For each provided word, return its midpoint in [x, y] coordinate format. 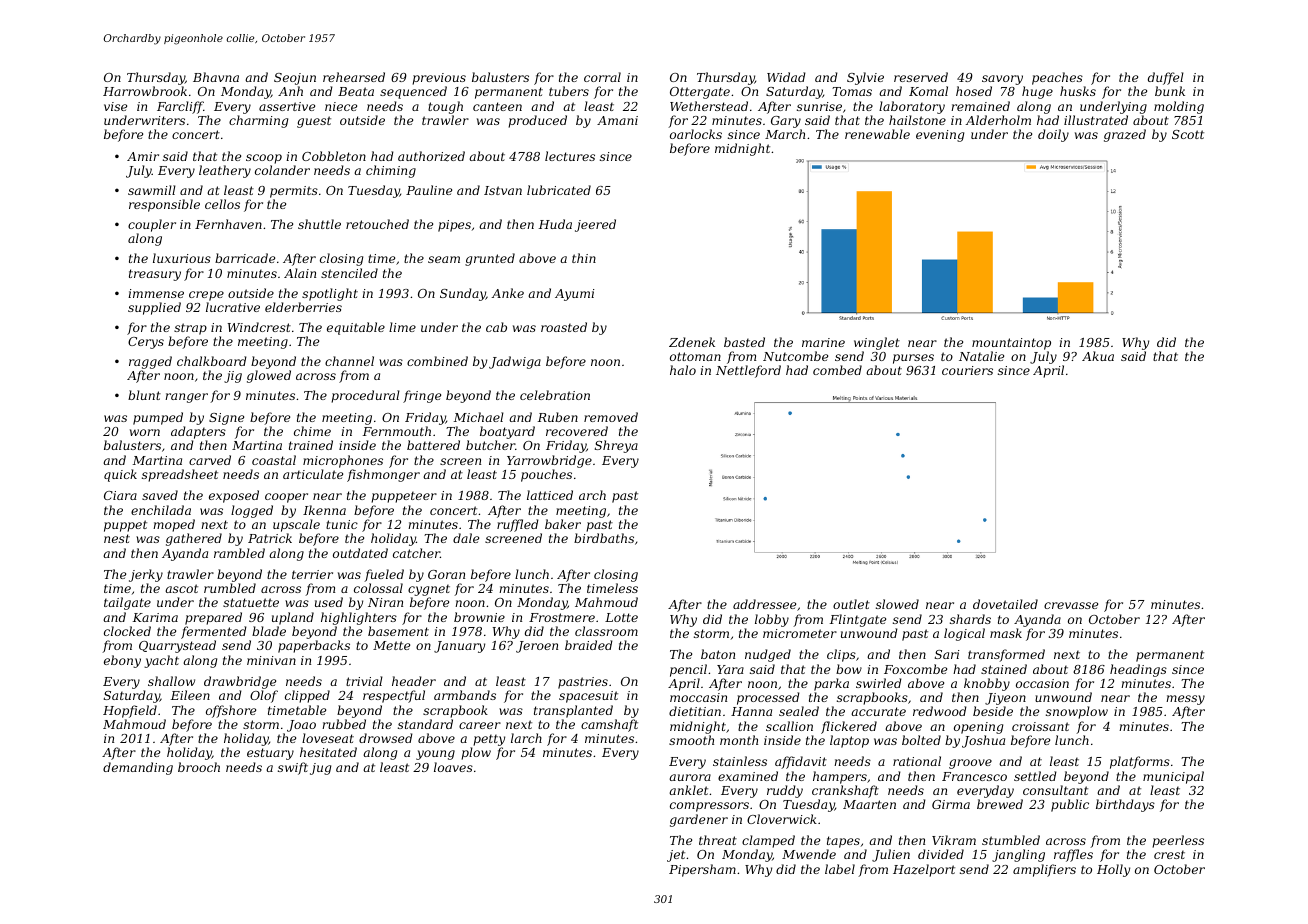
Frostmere [562, 617]
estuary [270, 754]
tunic [342, 524]
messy [1185, 700]
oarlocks [696, 134]
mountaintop [1011, 344]
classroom [606, 631]
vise [115, 106]
